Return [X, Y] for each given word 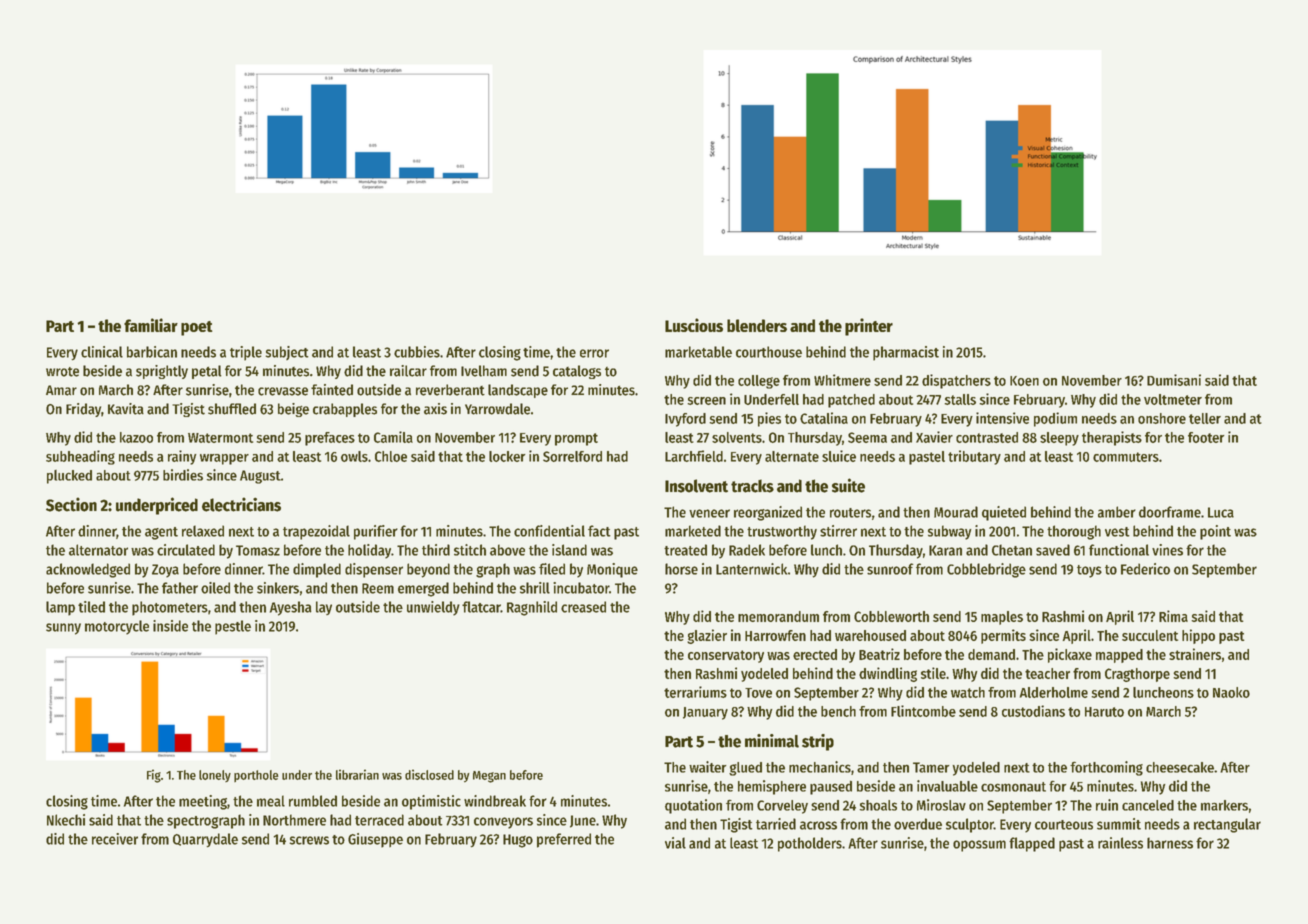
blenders [757, 325]
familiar [151, 325]
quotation [693, 806]
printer [869, 327]
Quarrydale [205, 840]
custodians [1033, 711]
